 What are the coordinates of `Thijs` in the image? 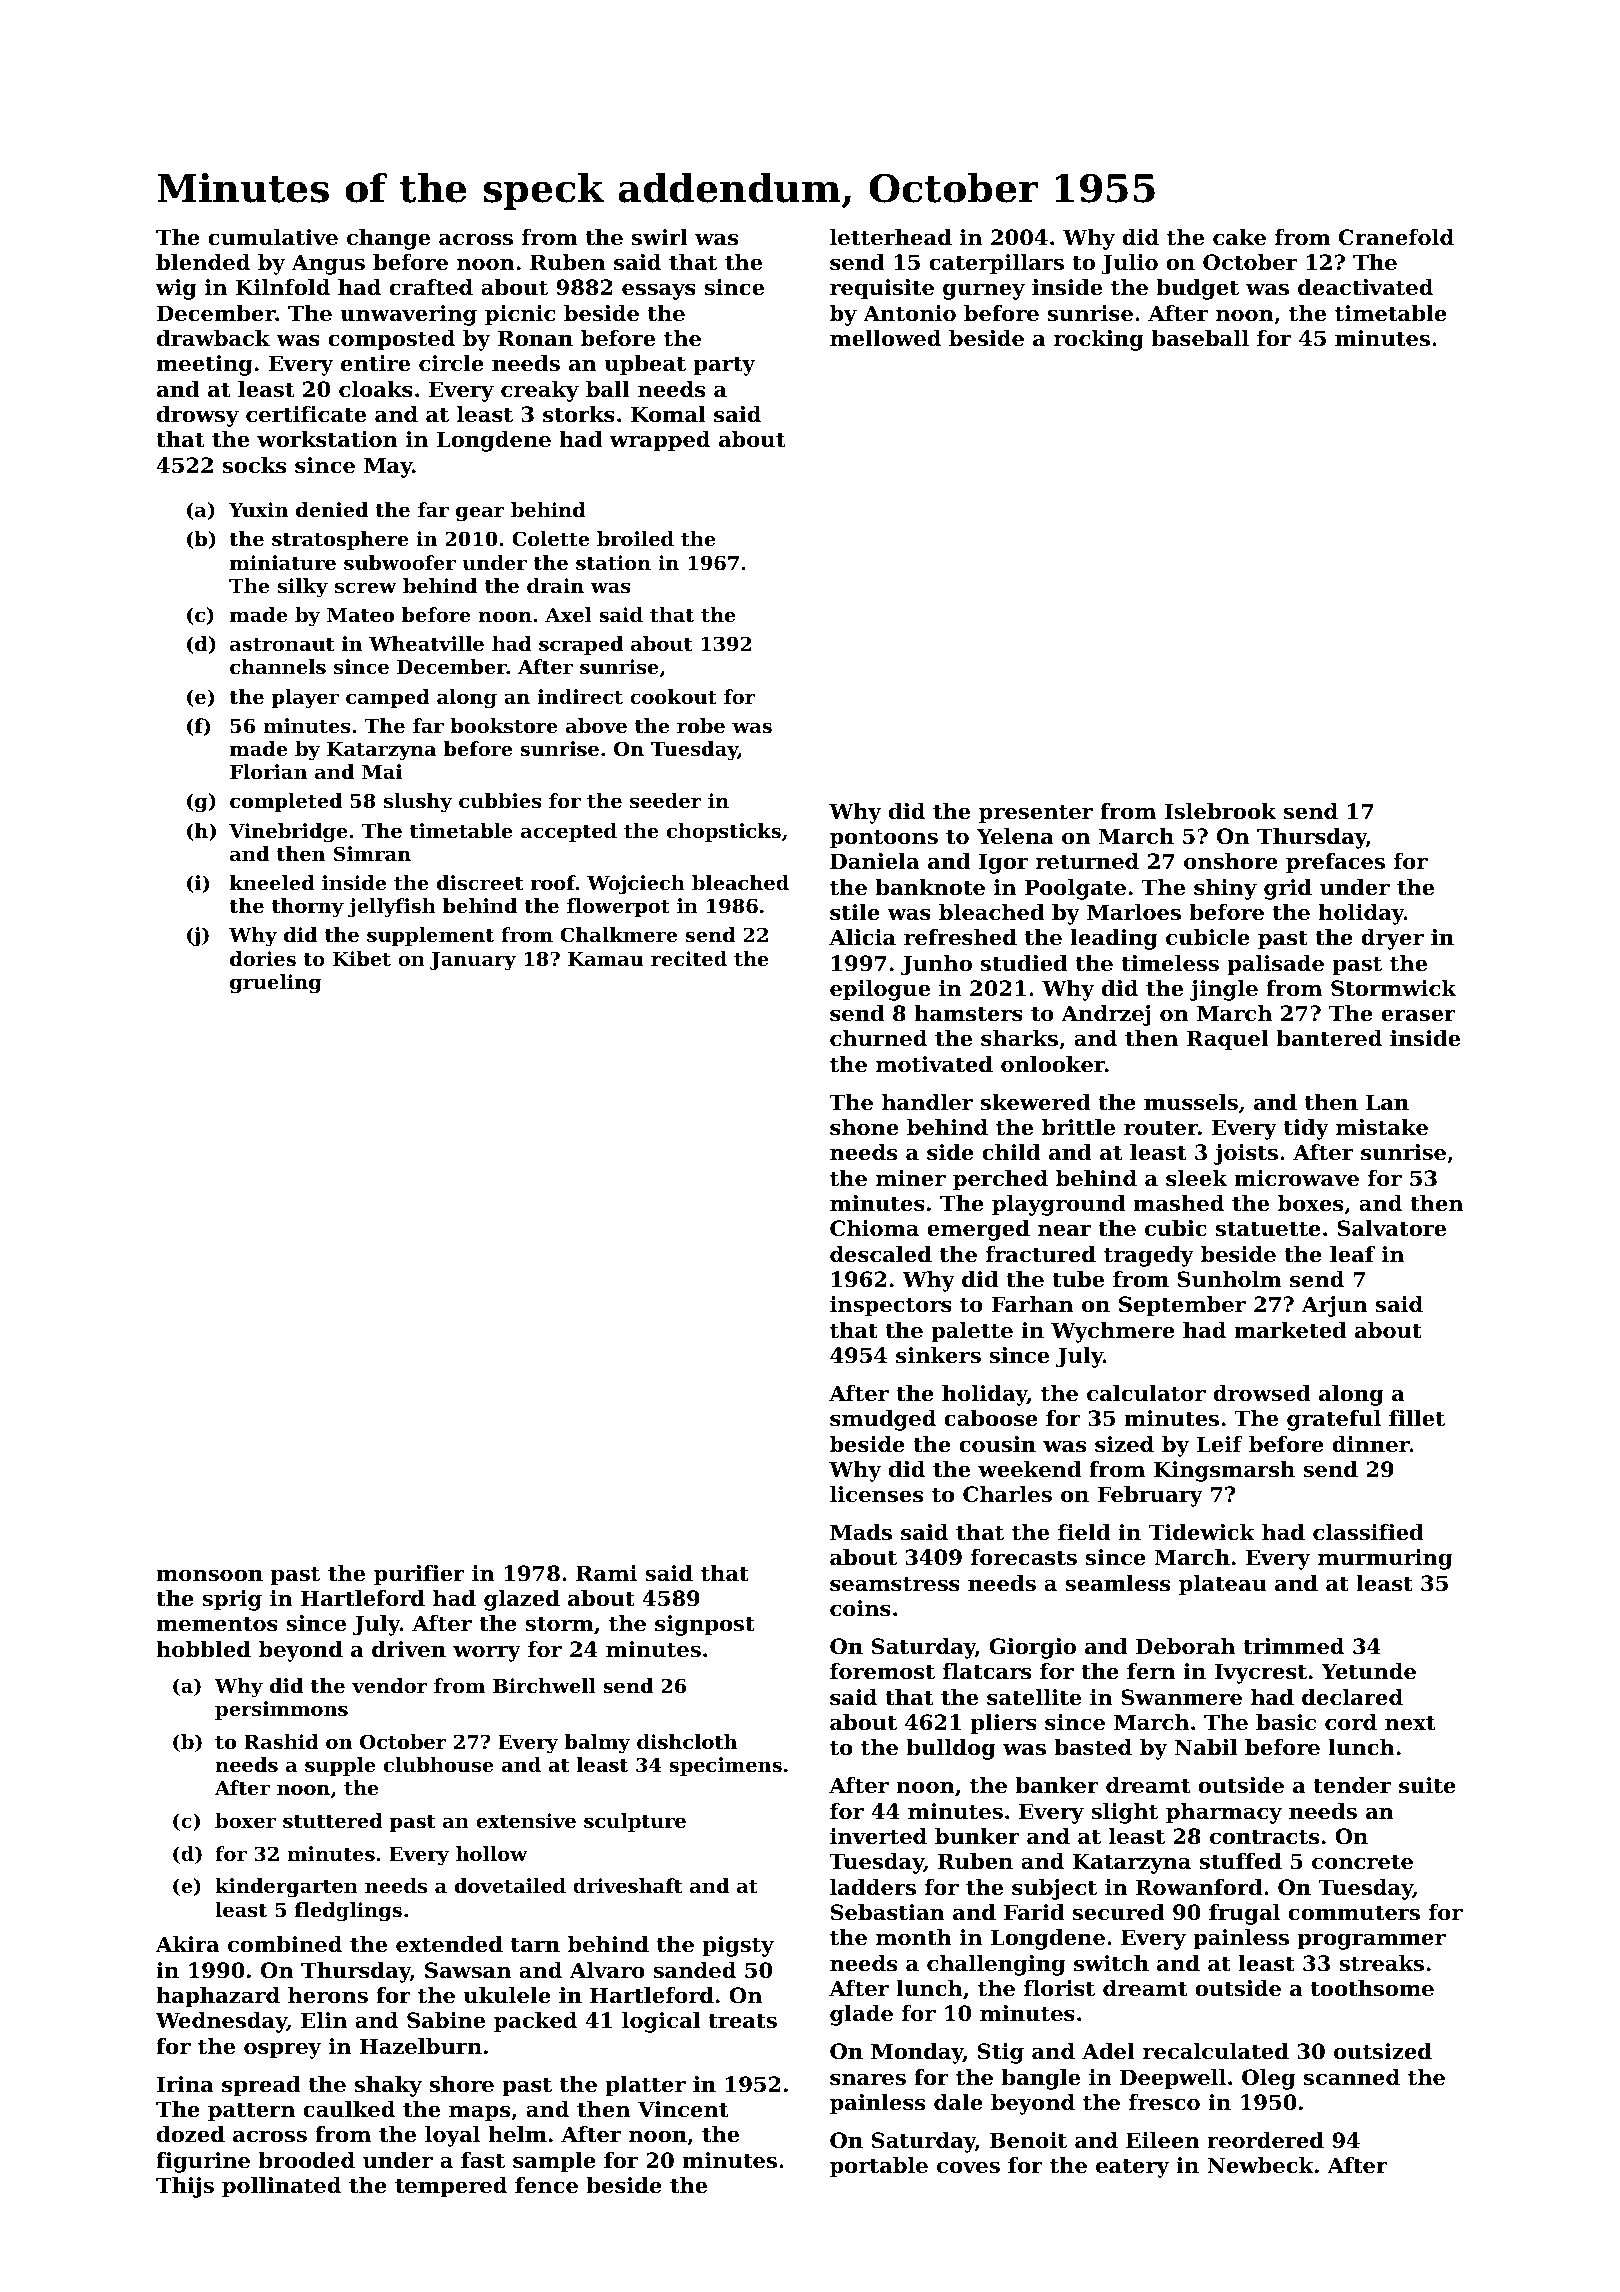 It's located at (185, 2187).
